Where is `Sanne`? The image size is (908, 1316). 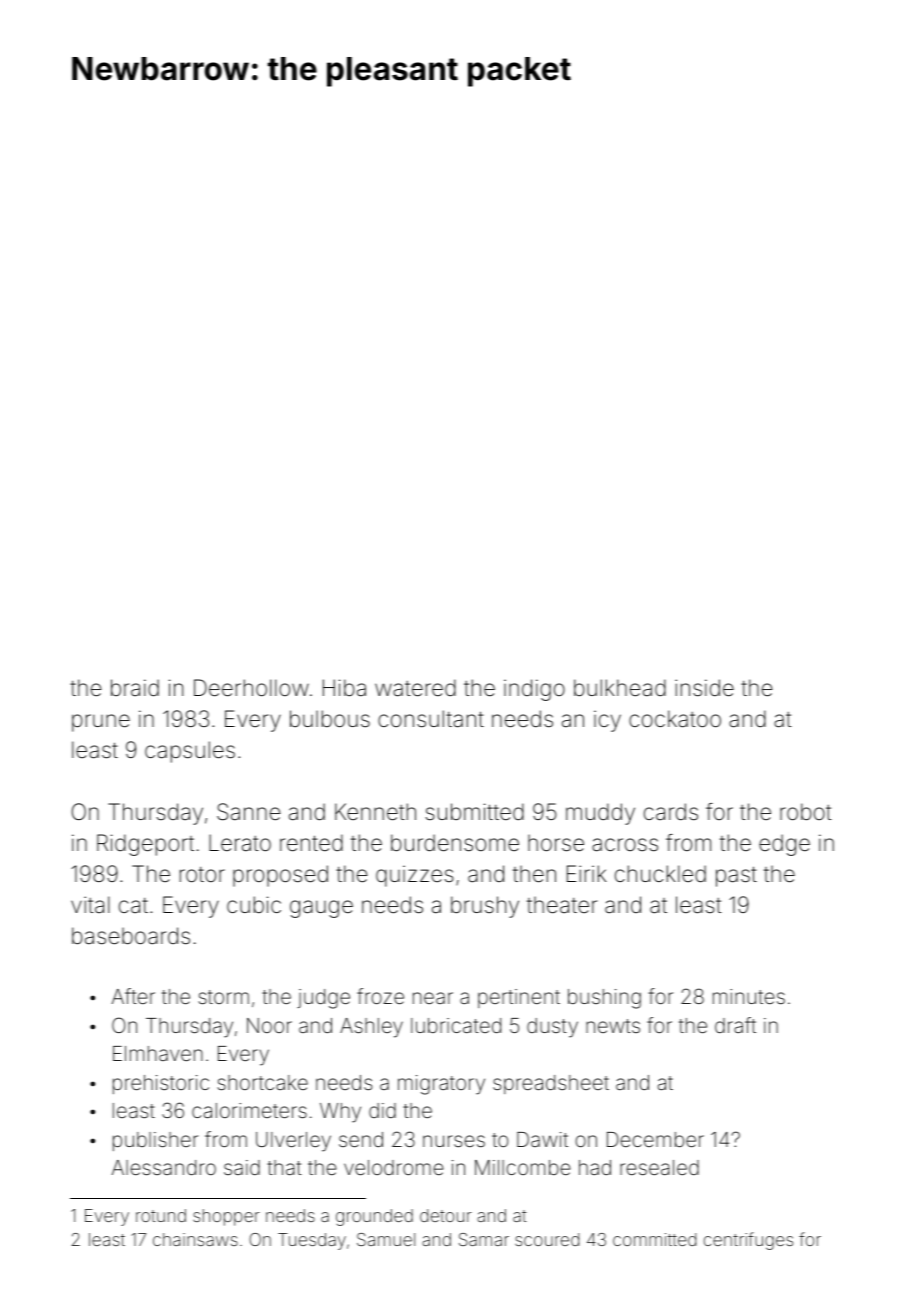 Sanne is located at coordinates (248, 812).
